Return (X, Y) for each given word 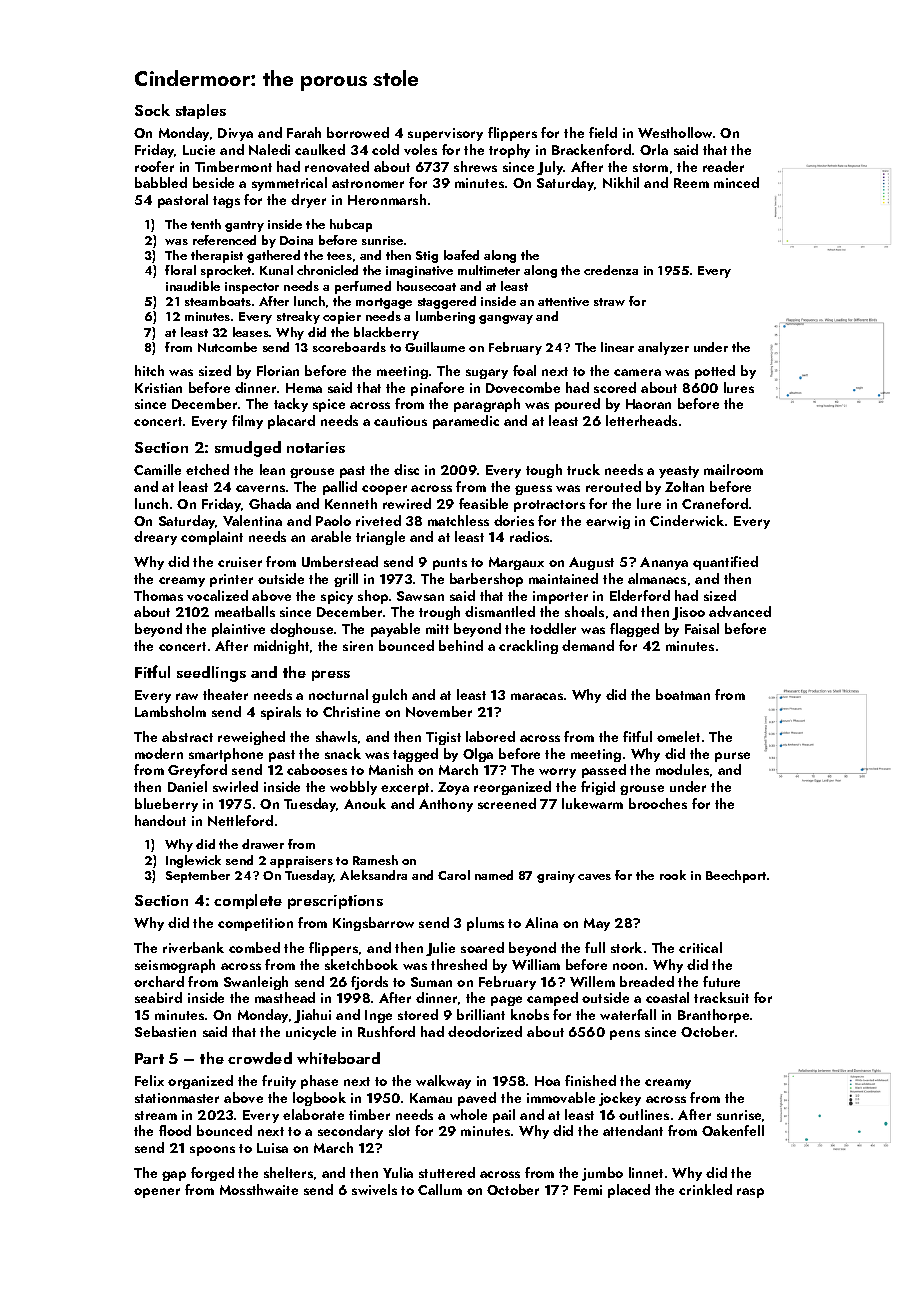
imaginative (419, 272)
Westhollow (675, 132)
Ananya (664, 563)
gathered (273, 256)
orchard (159, 981)
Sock (152, 110)
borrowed (358, 132)
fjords (369, 983)
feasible (483, 503)
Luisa (272, 1148)
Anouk (365, 803)
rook (673, 875)
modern (159, 753)
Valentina (252, 520)
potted (715, 372)
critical (700, 947)
